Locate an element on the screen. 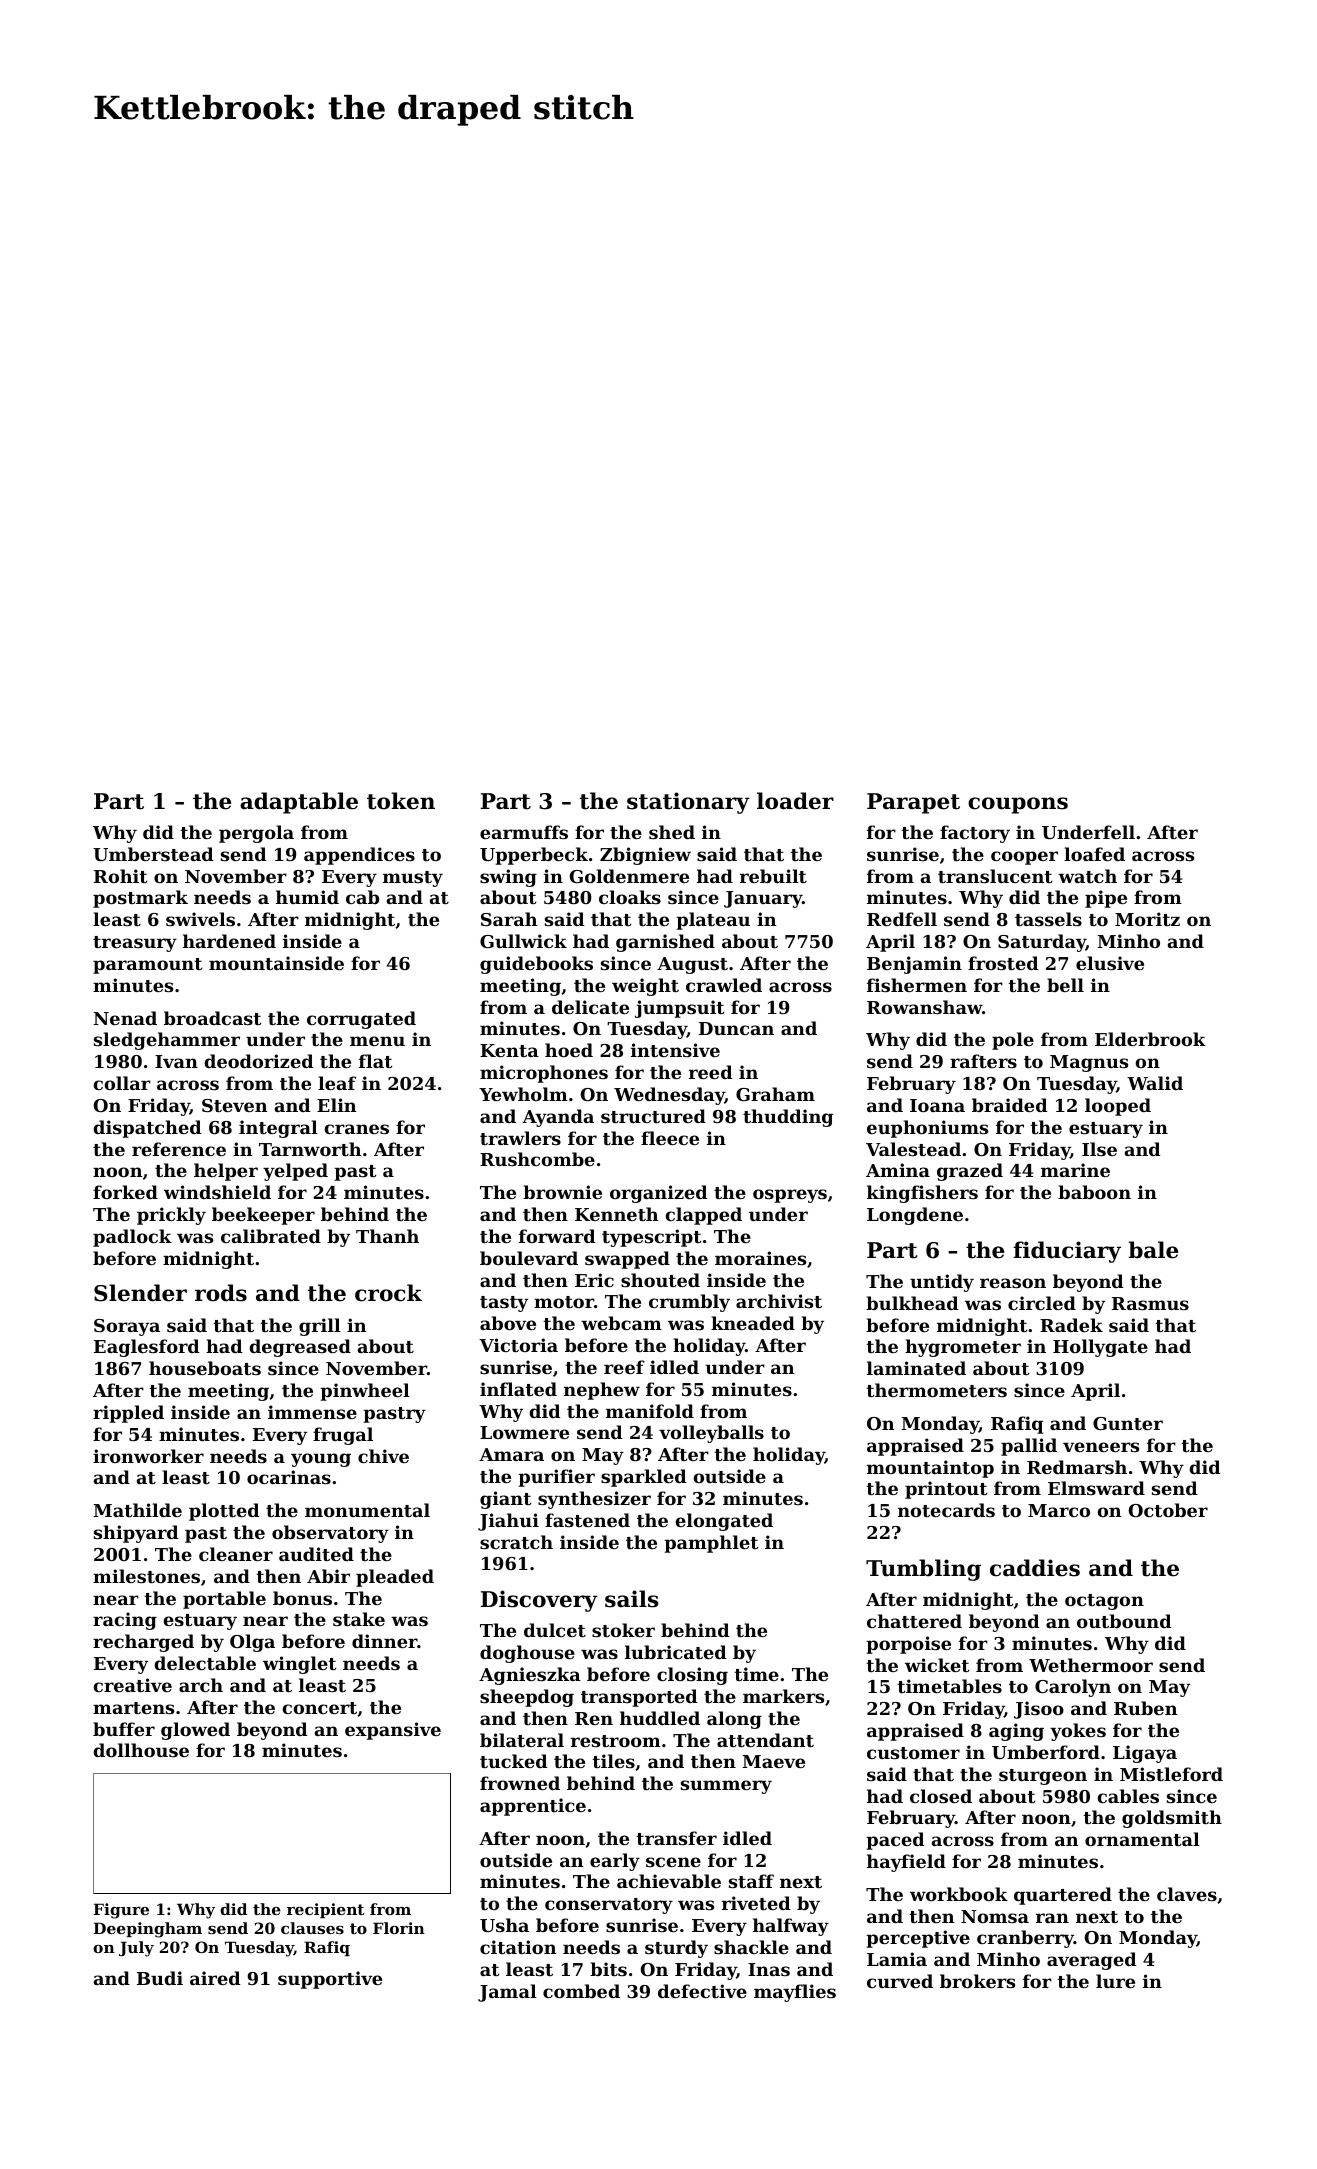 This screenshot has width=1317, height=2169. delicate is located at coordinates (590, 1007).
